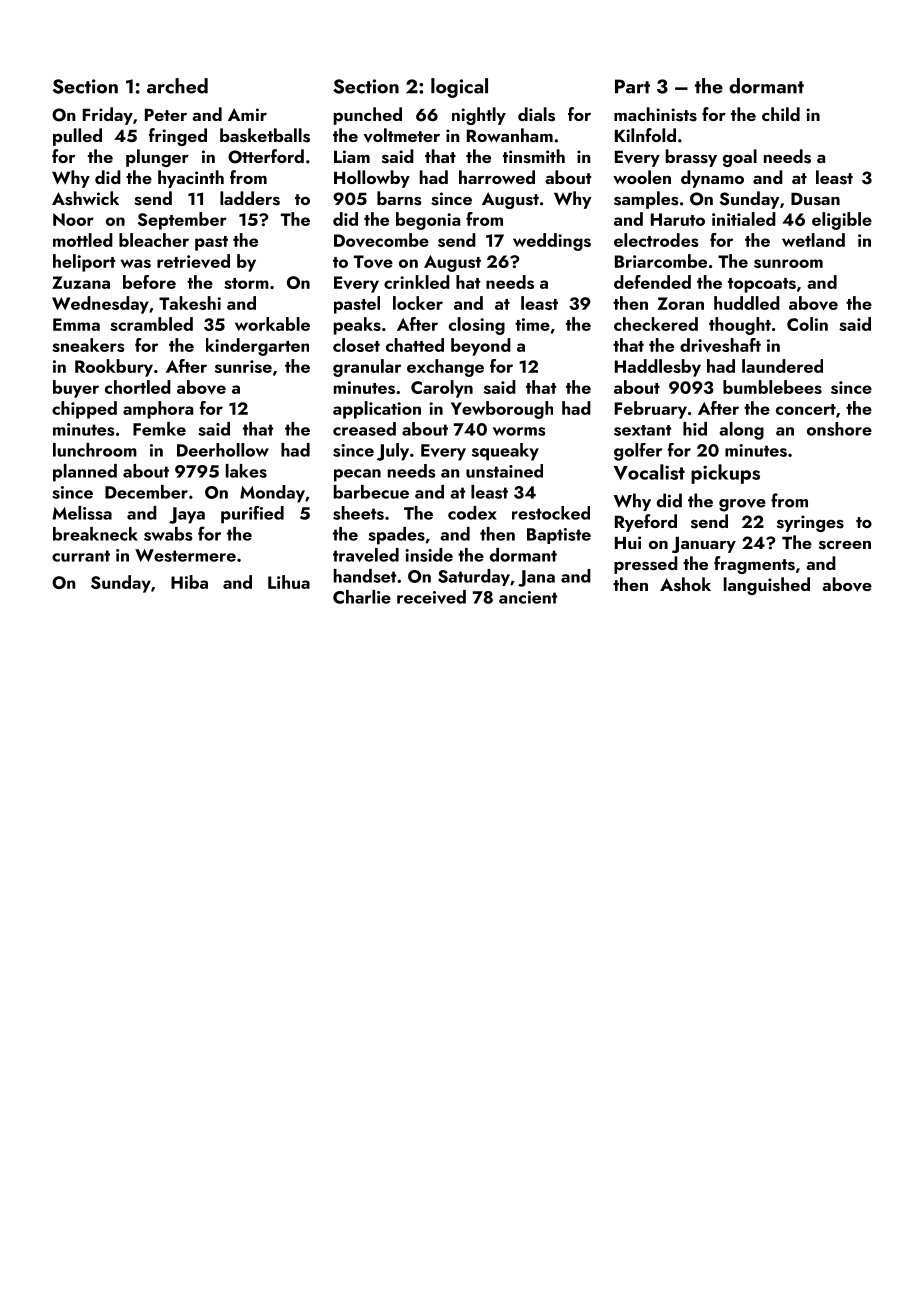 The height and width of the screenshot is (1308, 924). Describe the element at coordinates (246, 471) in the screenshot. I see `lakes` at that location.
